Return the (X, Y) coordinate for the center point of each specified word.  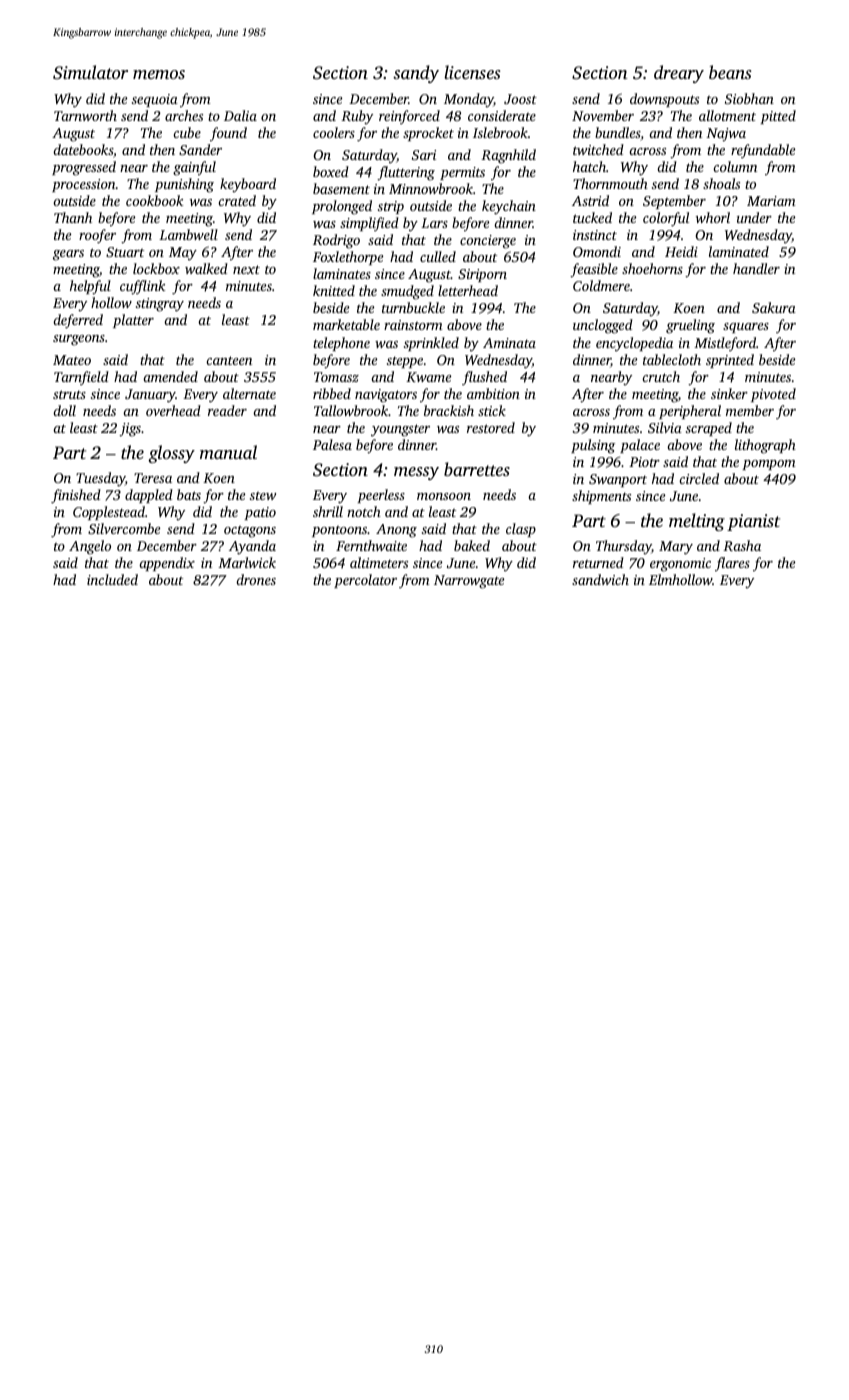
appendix (167, 564)
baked (472, 545)
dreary (679, 74)
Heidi (681, 251)
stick (492, 410)
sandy (416, 74)
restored (491, 427)
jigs (130, 430)
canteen (229, 360)
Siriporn (482, 275)
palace (640, 446)
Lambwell (188, 234)
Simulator (90, 72)
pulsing (593, 446)
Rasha (742, 545)
